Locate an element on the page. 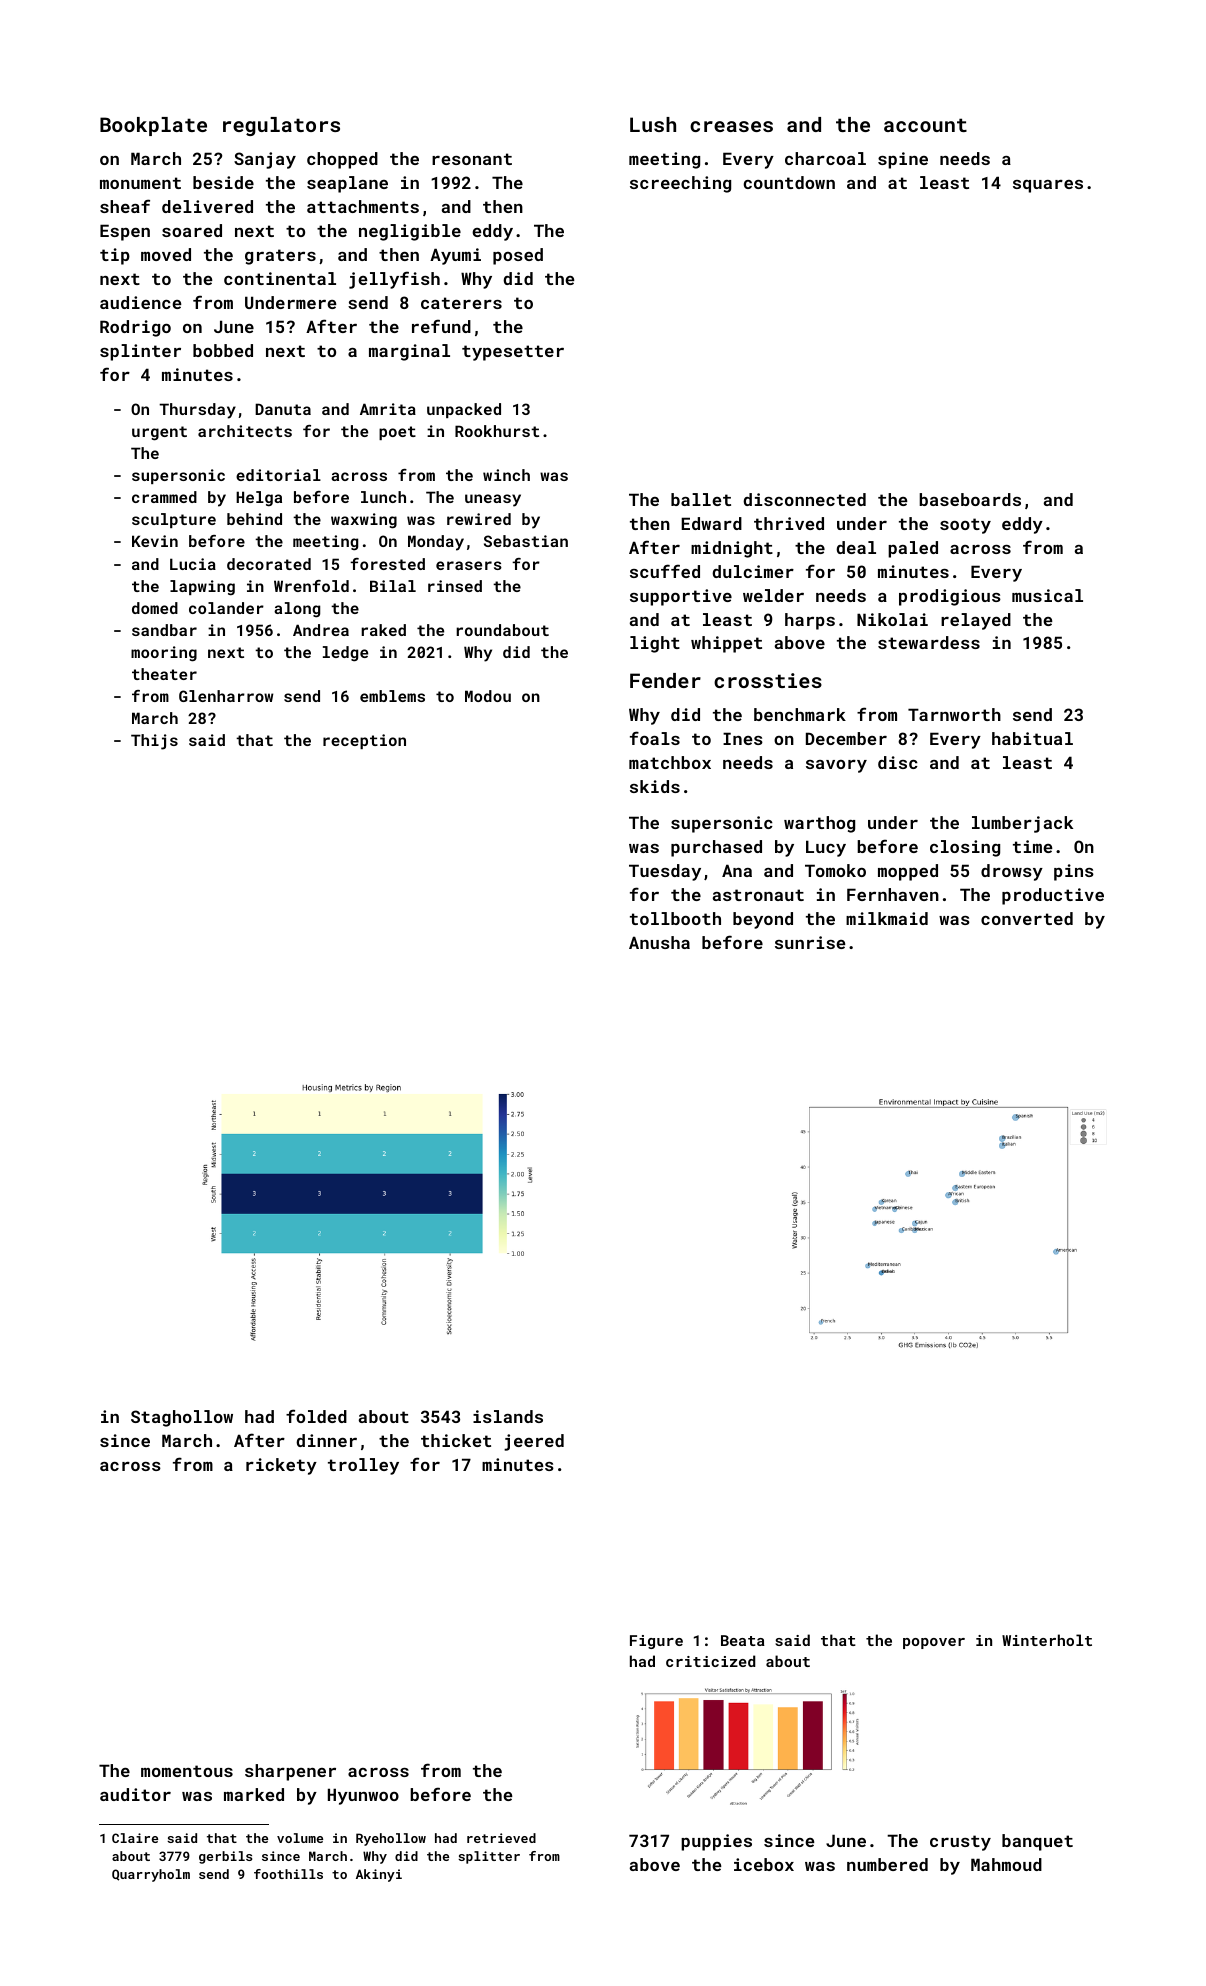 The image size is (1206, 1986). creases is located at coordinates (731, 126).
